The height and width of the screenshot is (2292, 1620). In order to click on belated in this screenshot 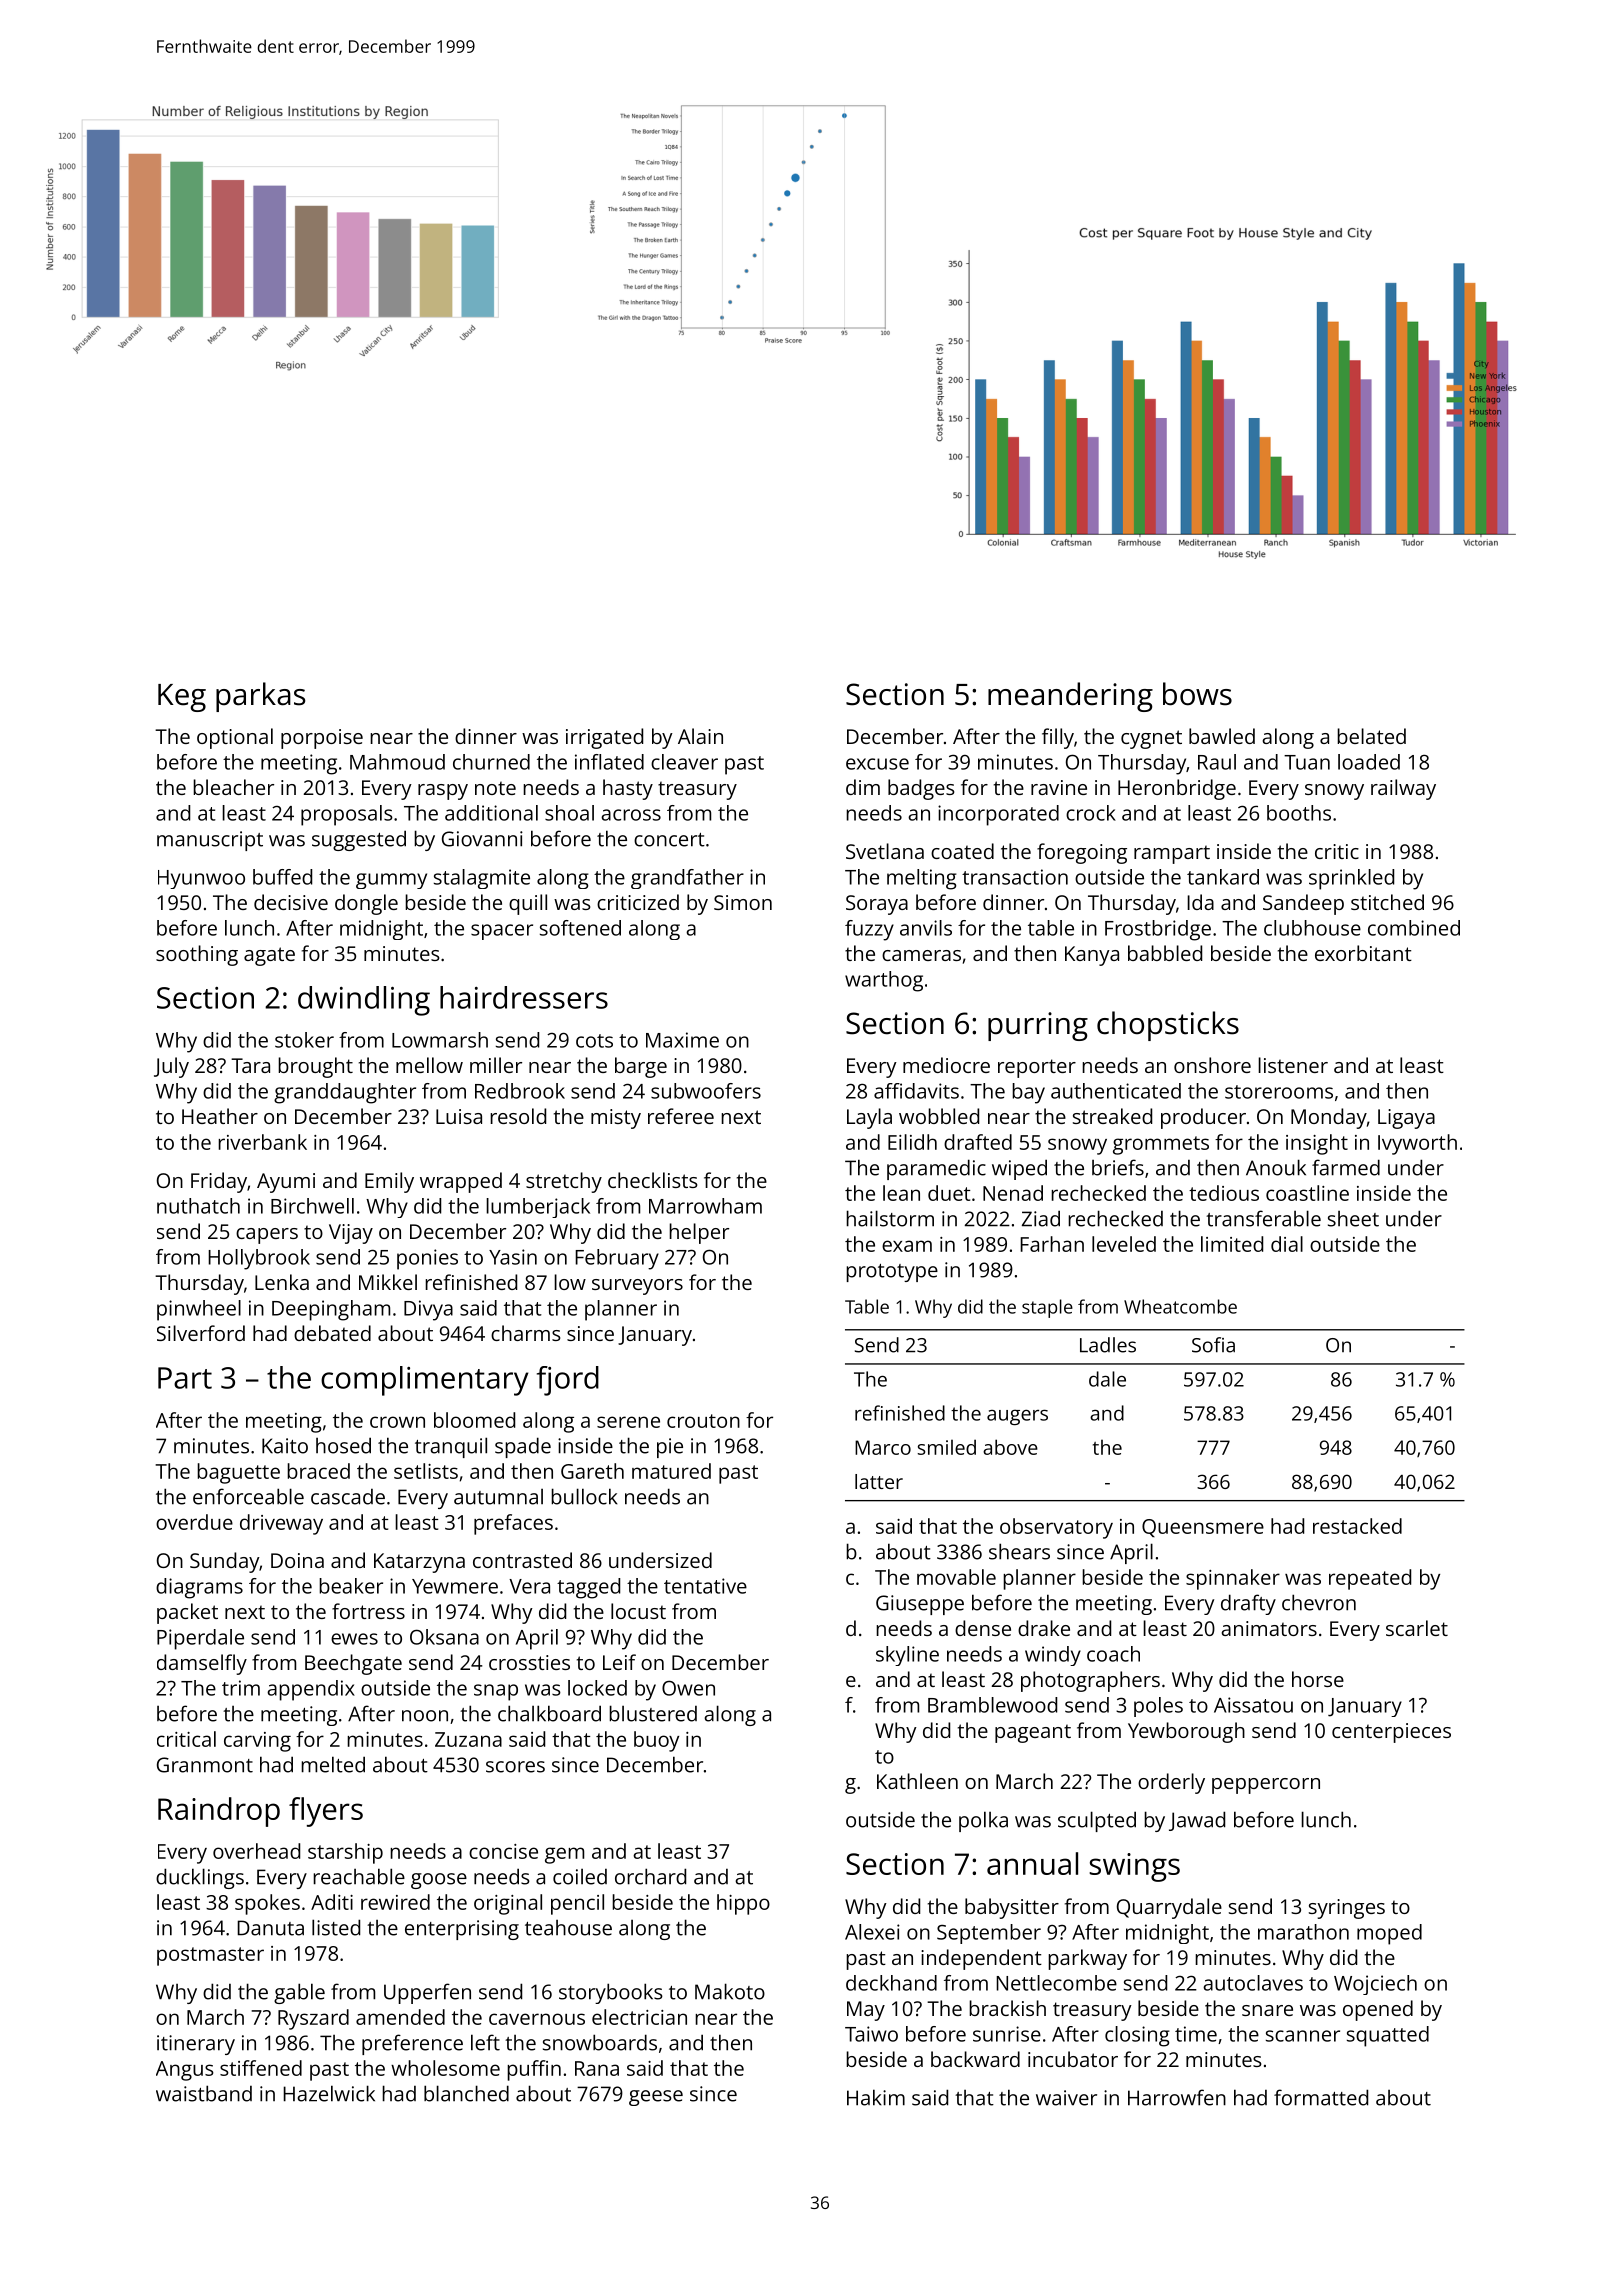, I will do `click(1371, 736)`.
